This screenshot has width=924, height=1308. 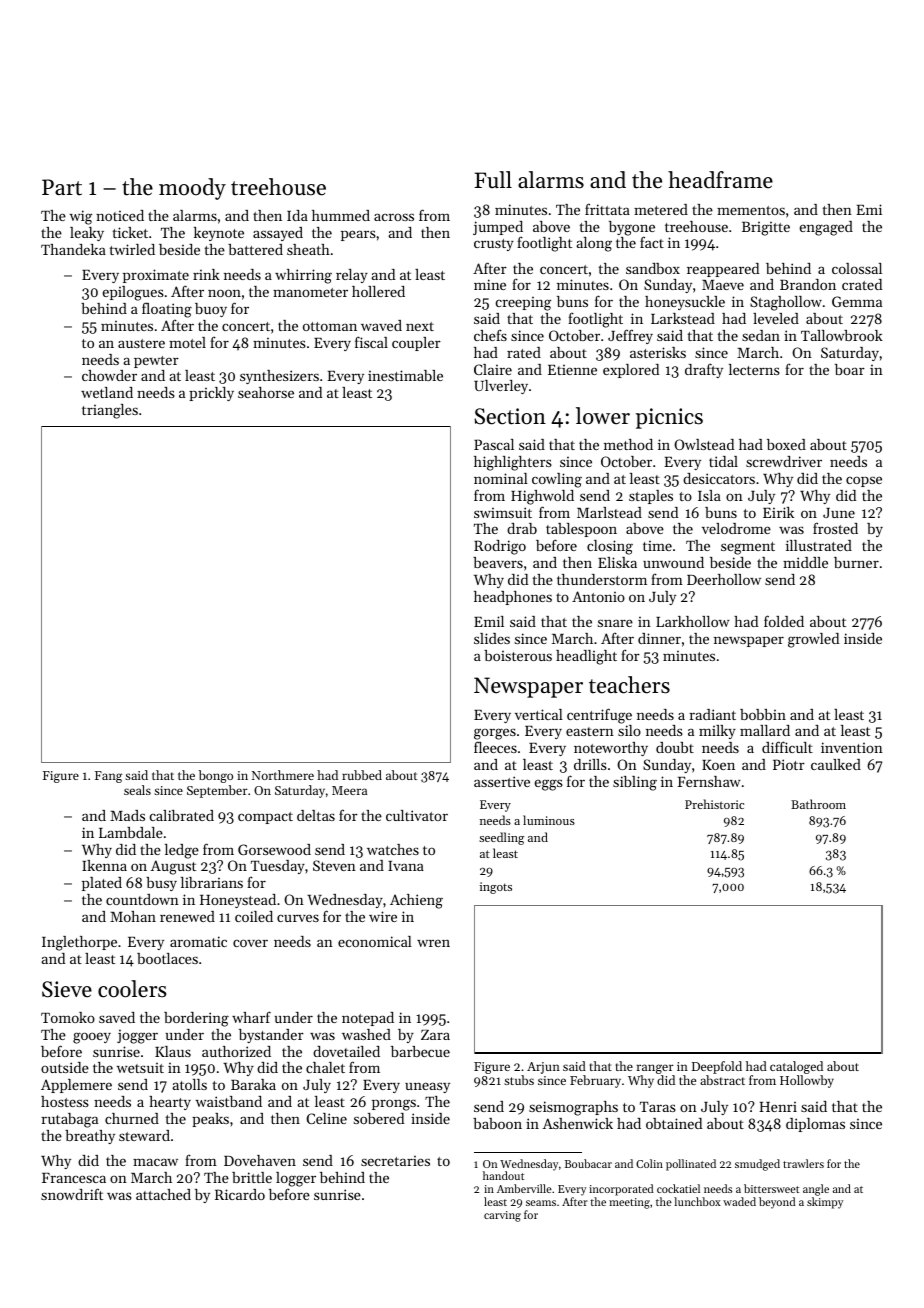 I want to click on rubbed, so click(x=362, y=775).
